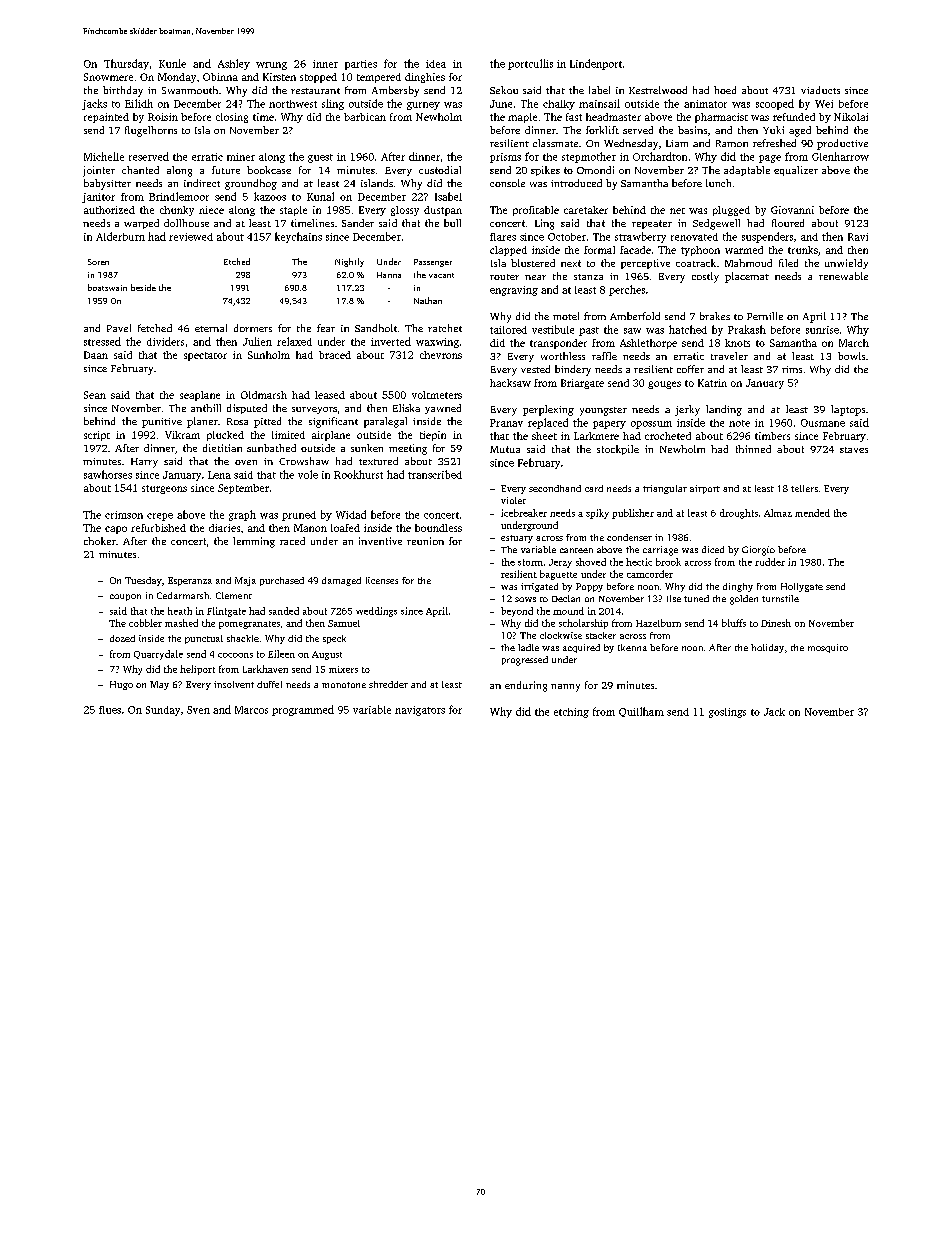 This screenshot has width=952, height=1233. Describe the element at coordinates (234, 64) in the screenshot. I see `Ashley` at that location.
